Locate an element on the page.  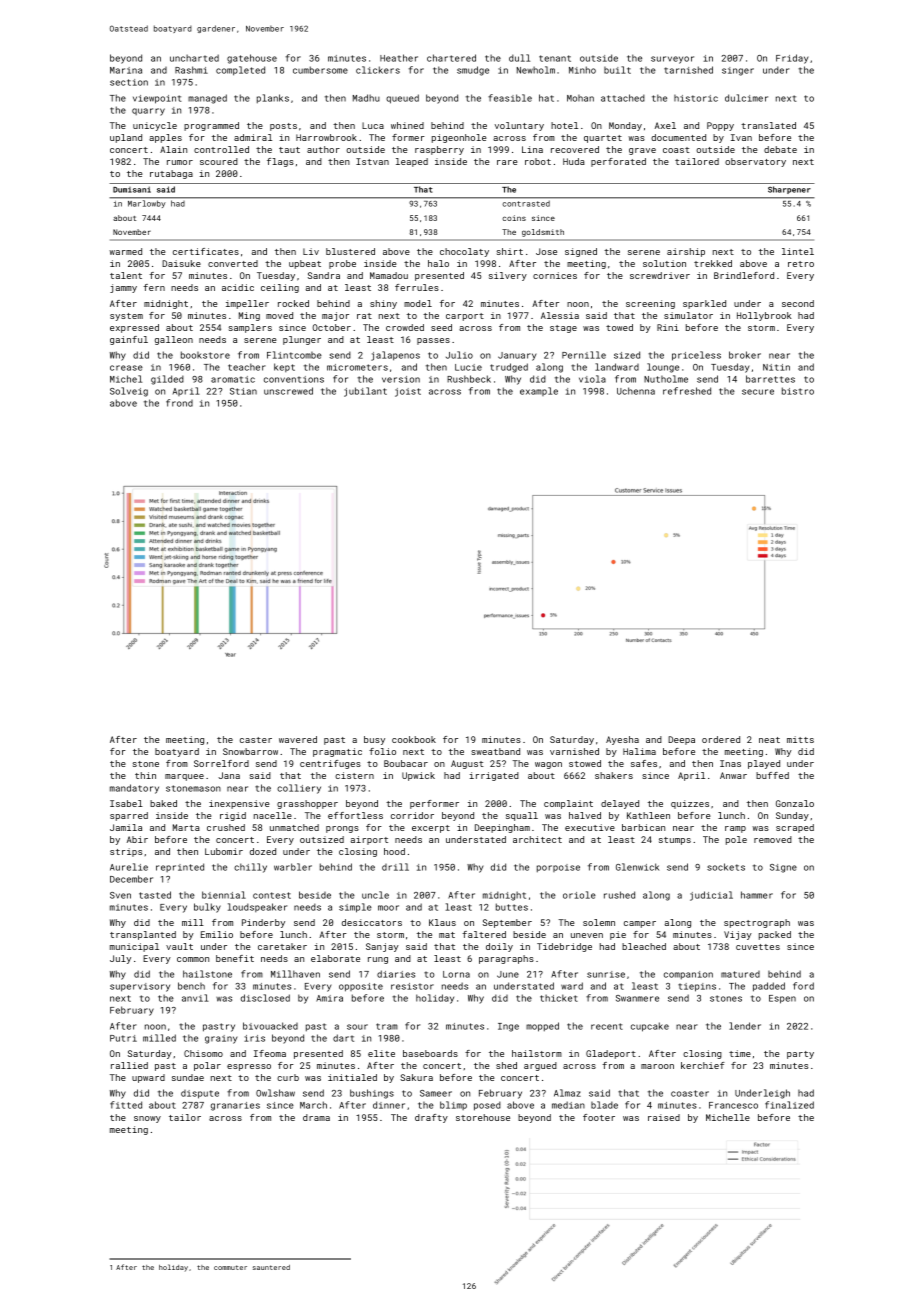
excerpt is located at coordinates (431, 829).
